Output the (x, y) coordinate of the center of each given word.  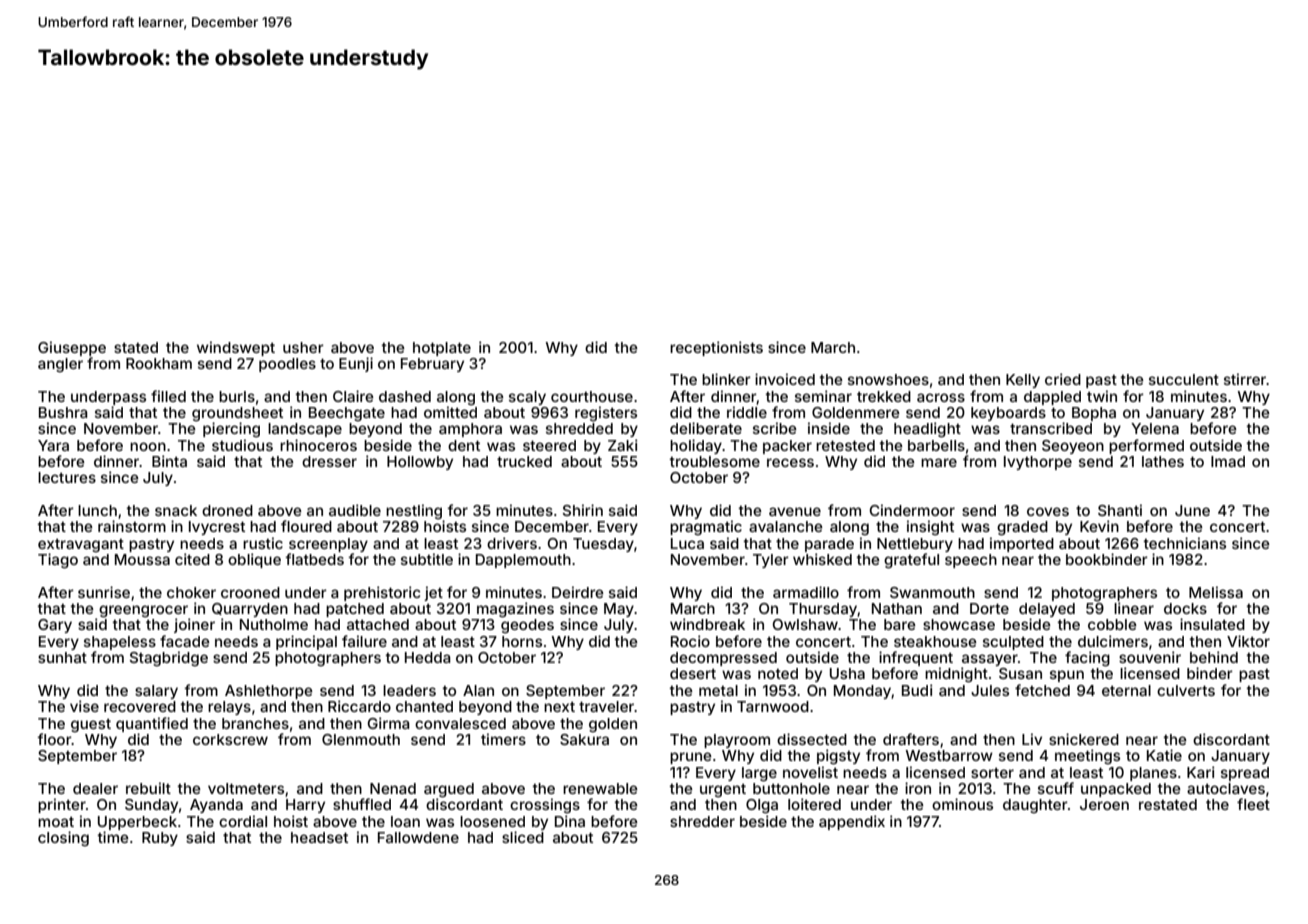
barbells (936, 445)
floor (54, 739)
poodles (287, 365)
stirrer (1245, 379)
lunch (97, 510)
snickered (1084, 739)
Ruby (160, 839)
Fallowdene (418, 837)
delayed (1047, 610)
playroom (737, 741)
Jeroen (1104, 804)
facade (185, 641)
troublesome (714, 461)
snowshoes (888, 379)
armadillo (806, 592)
